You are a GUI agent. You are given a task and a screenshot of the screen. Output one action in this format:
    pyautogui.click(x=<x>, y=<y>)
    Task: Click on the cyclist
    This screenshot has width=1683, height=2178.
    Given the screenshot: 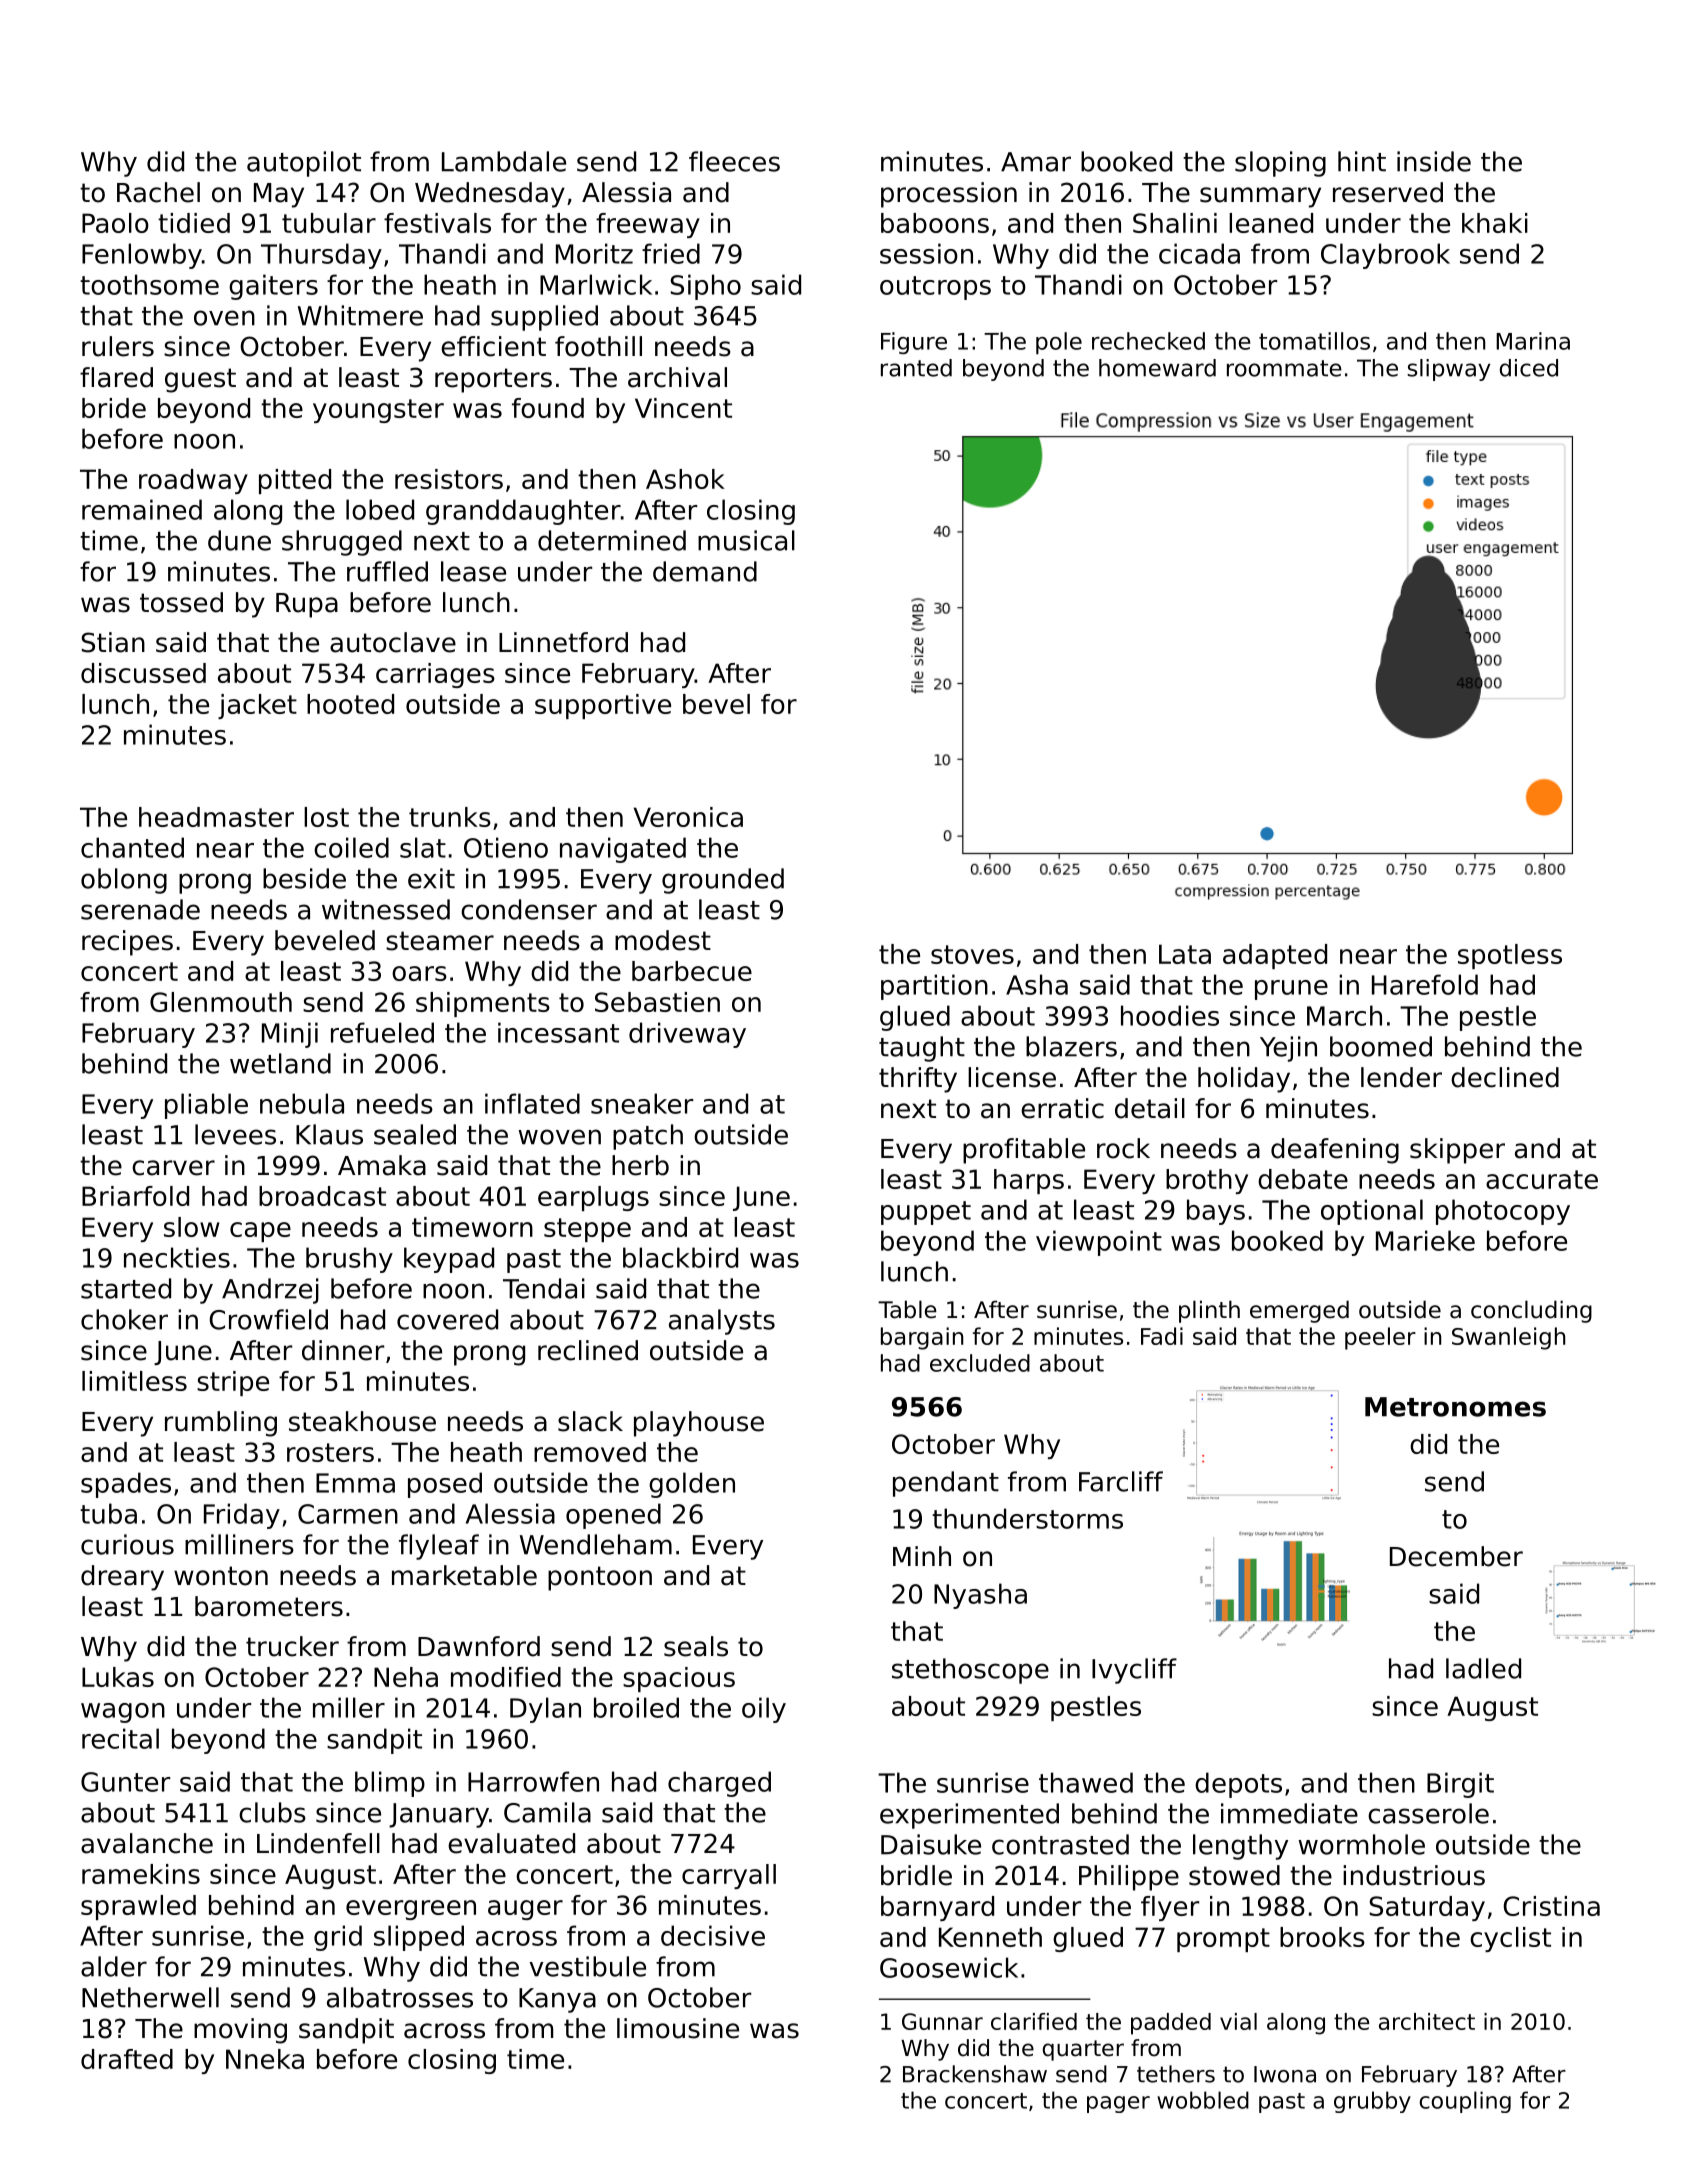 What is the action you would take?
    pyautogui.click(x=1510, y=1939)
